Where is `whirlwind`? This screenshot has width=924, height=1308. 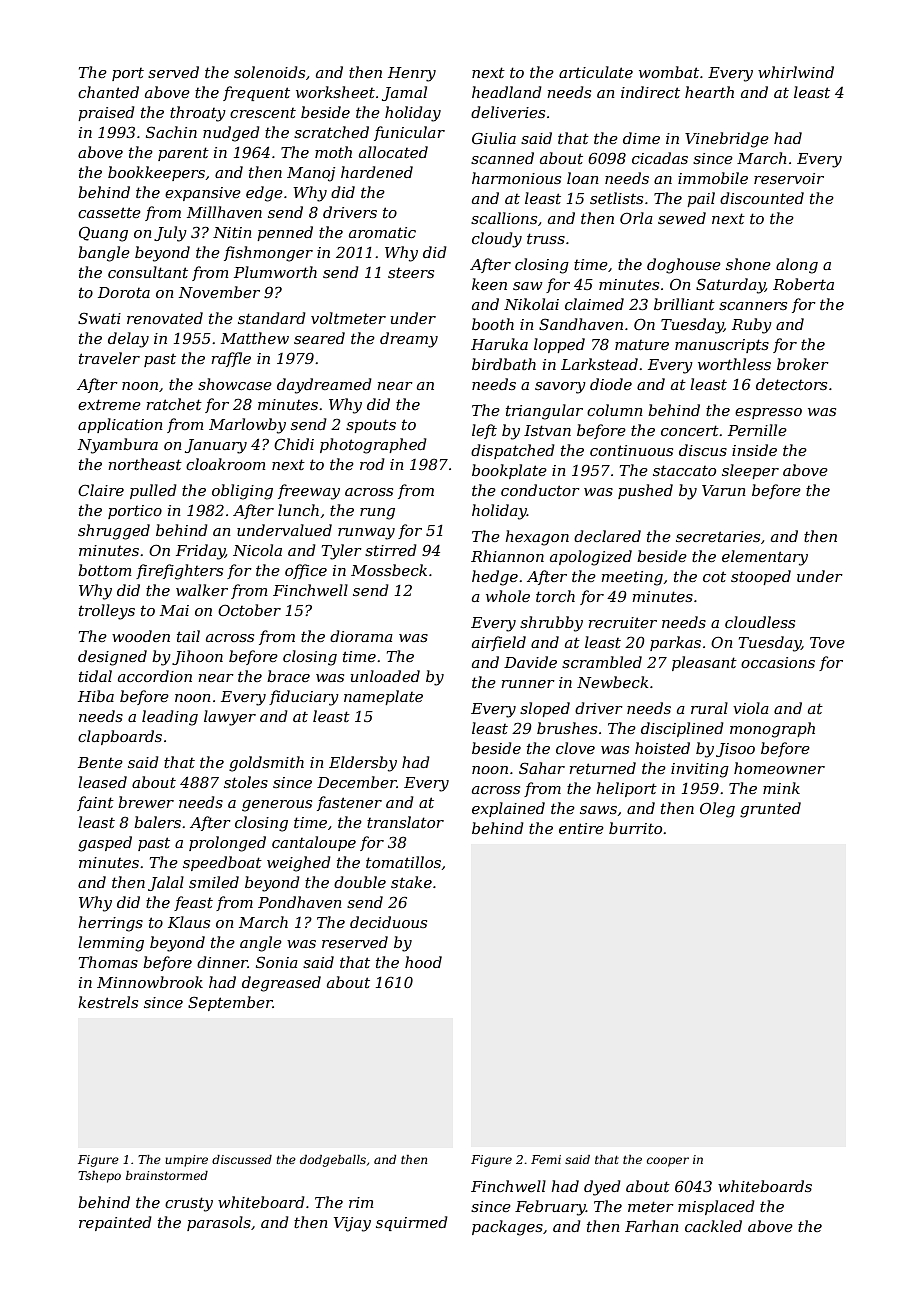
whirlwind is located at coordinates (796, 72).
